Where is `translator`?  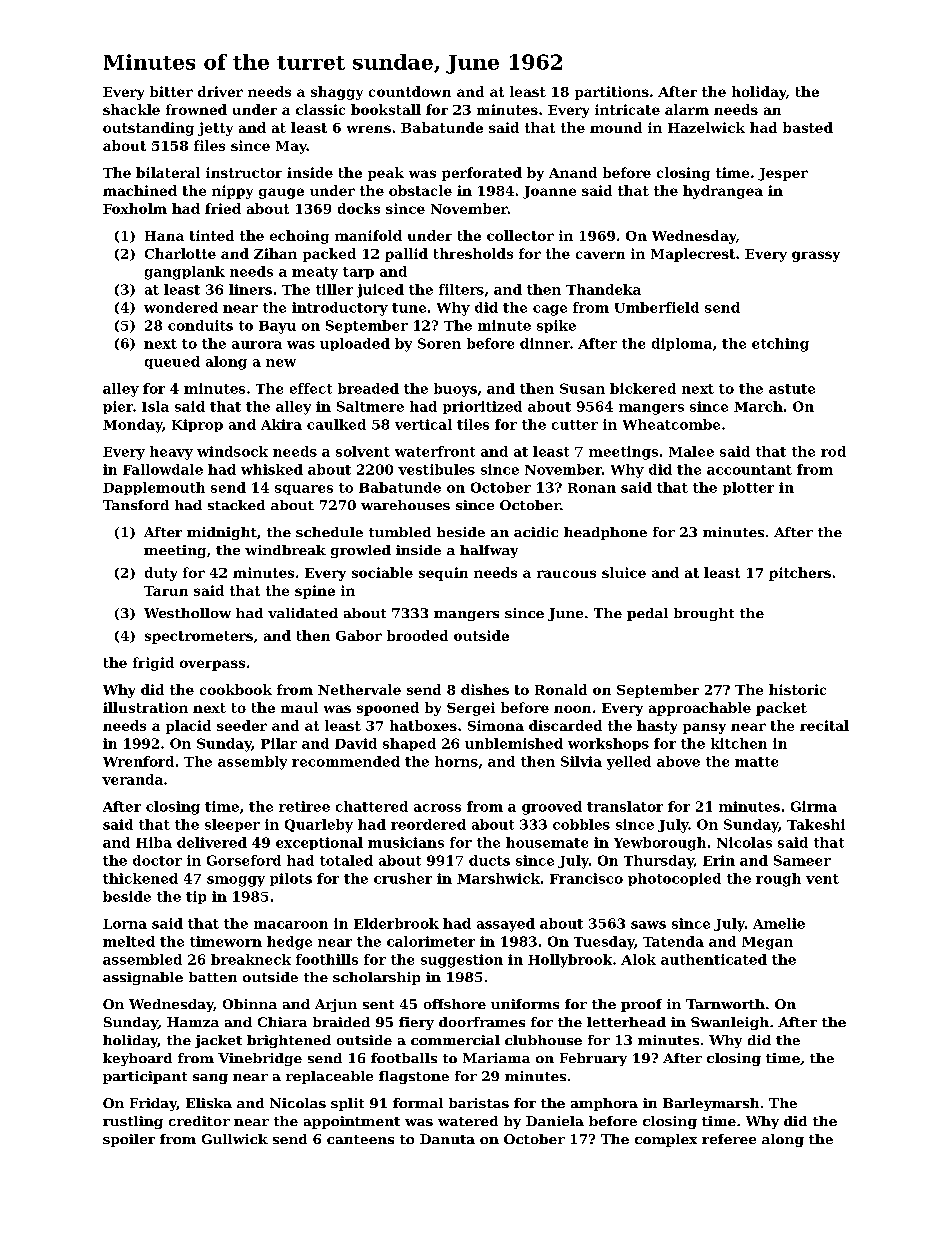 translator is located at coordinates (625, 806).
